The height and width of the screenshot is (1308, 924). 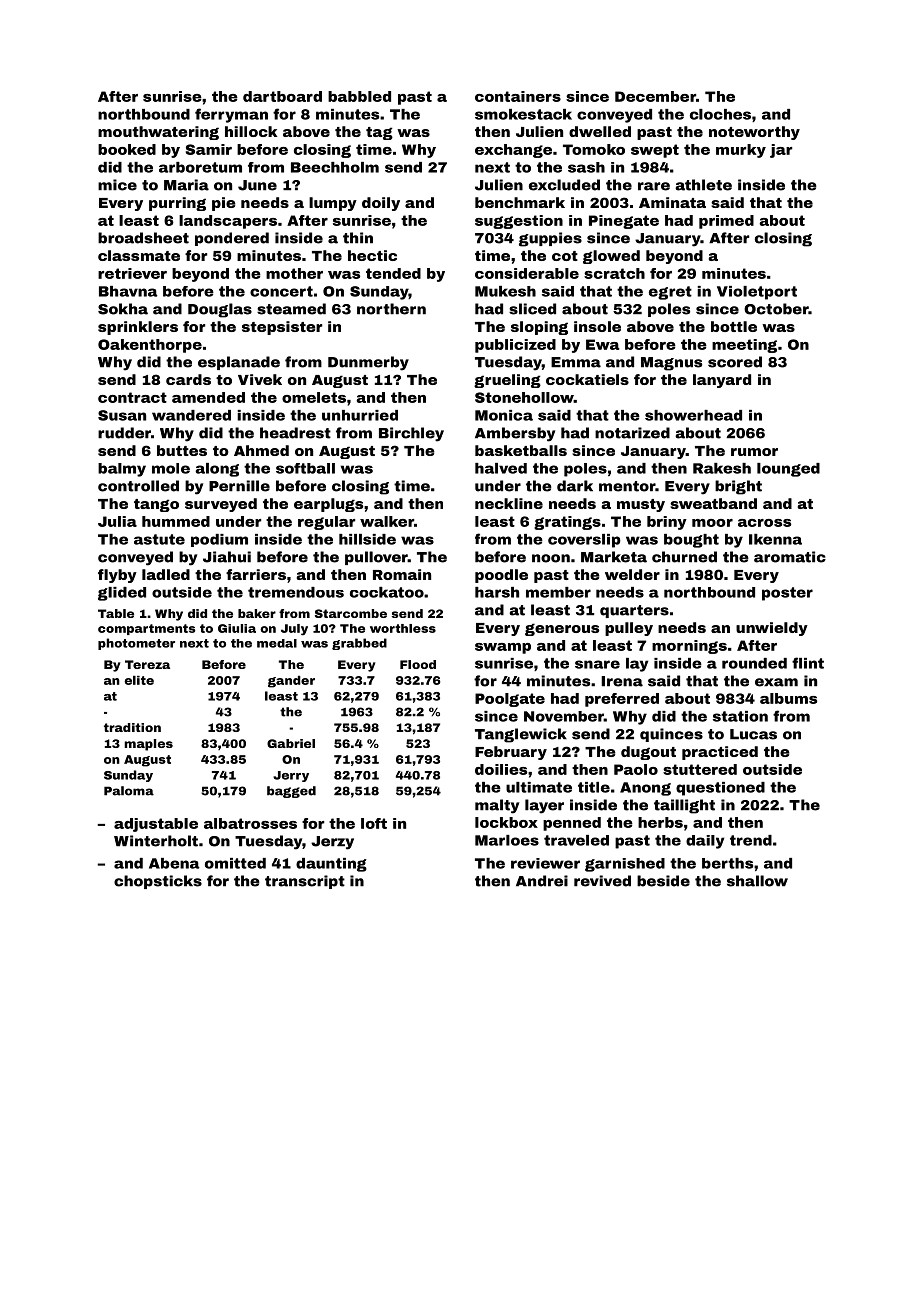 I want to click on Paloma, so click(x=129, y=791).
